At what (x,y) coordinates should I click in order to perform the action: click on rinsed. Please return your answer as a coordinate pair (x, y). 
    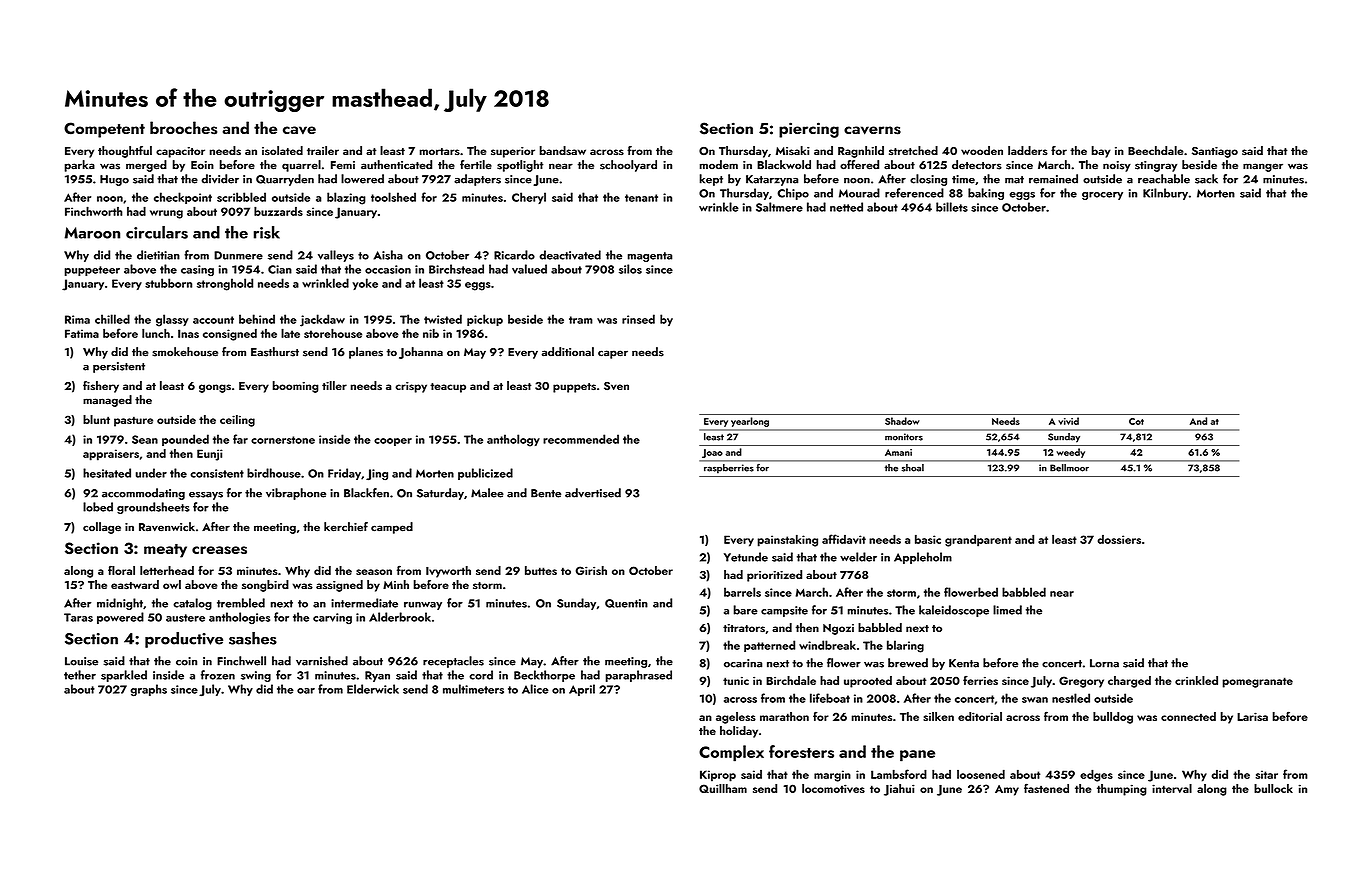
    Looking at the image, I should click on (638, 319).
